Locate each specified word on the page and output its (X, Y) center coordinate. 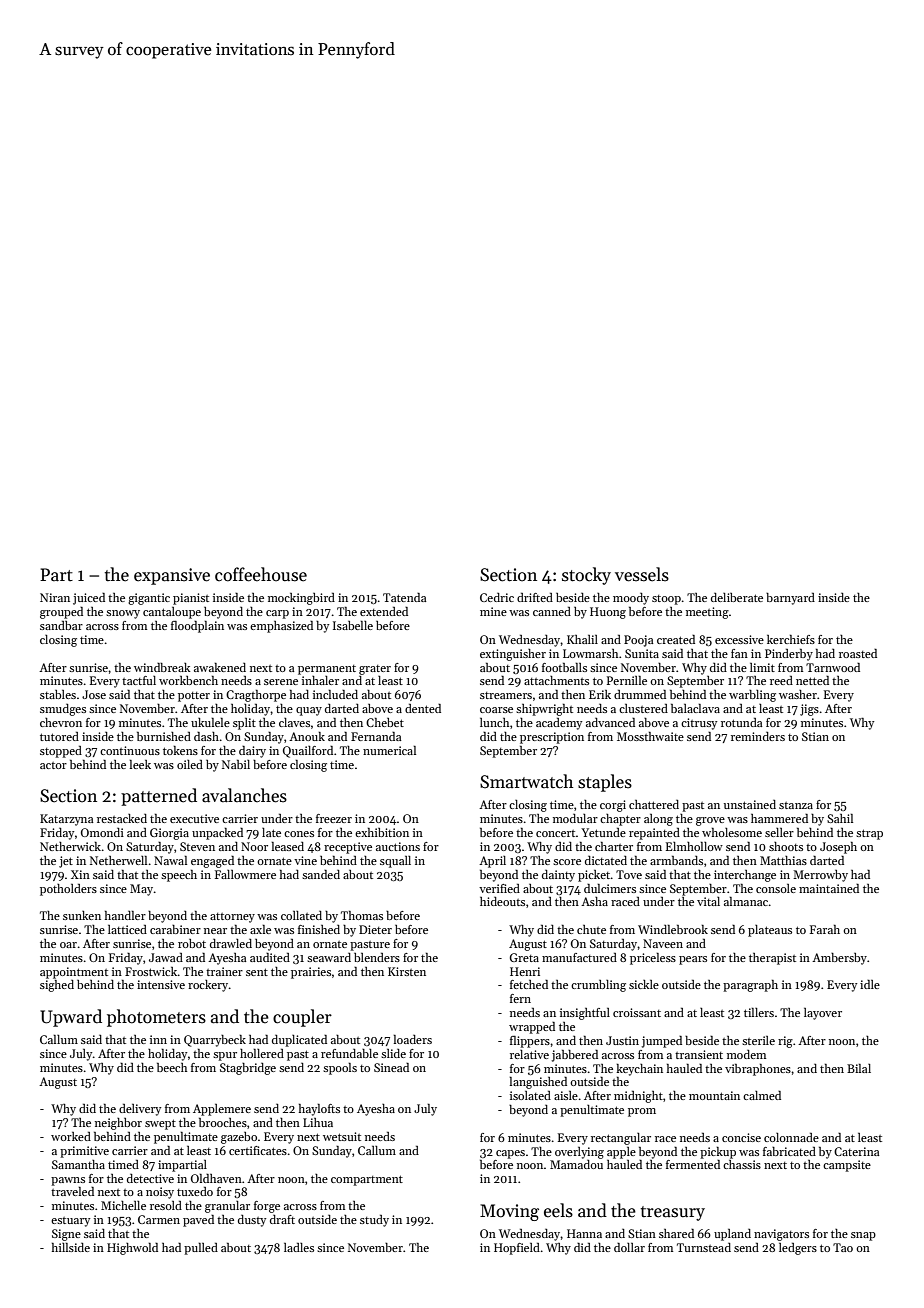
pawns (68, 1181)
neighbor (118, 1124)
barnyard (790, 599)
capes (510, 1154)
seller (779, 832)
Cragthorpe (256, 696)
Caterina (857, 1151)
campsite (847, 1166)
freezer (334, 818)
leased (288, 846)
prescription (552, 738)
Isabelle (353, 625)
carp (277, 614)
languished (538, 1083)
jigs (809, 710)
